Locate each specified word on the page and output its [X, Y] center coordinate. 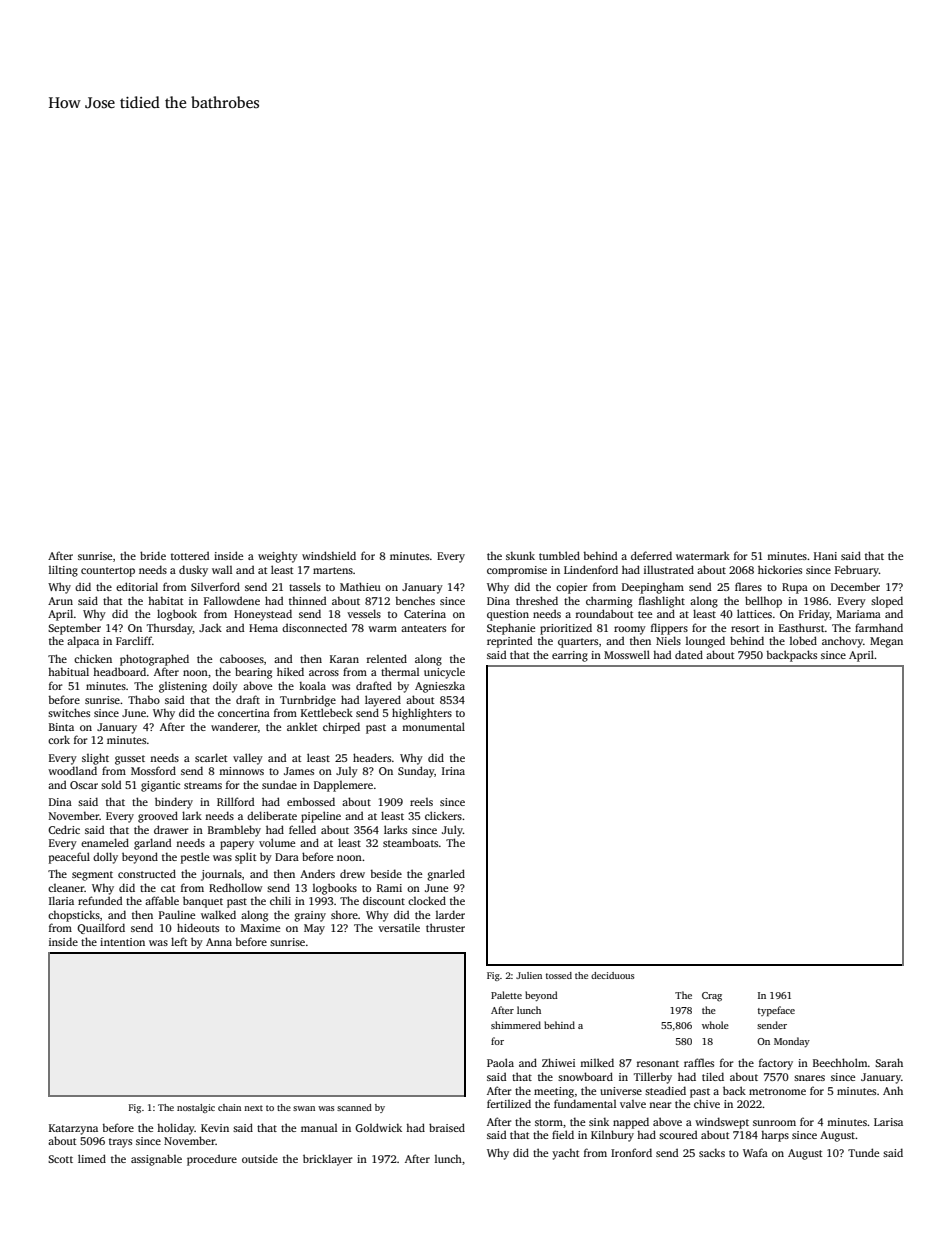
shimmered [516, 1025]
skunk [520, 555]
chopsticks [74, 916]
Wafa [755, 1152]
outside [260, 1158]
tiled [713, 1076]
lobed [803, 640]
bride [153, 555]
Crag [712, 997]
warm [382, 629]
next [253, 1108]
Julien [529, 975]
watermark [703, 555]
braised [447, 1127]
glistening [183, 687]
